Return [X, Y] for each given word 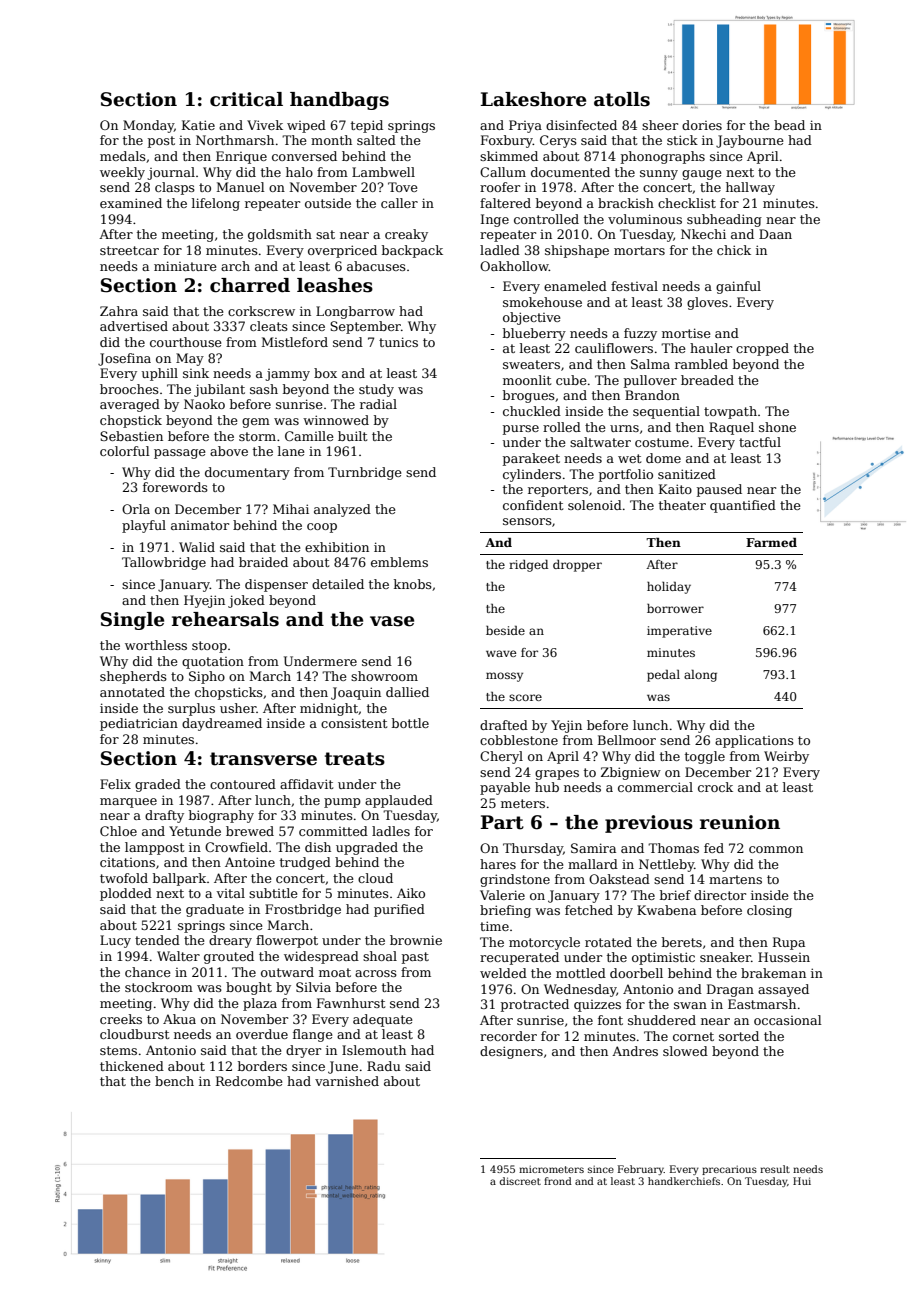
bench [174, 1081]
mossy [504, 677]
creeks [121, 1019]
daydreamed [222, 724]
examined [131, 203]
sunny [659, 175]
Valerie [502, 895]
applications [754, 741]
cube [571, 380]
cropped [762, 349]
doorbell [636, 973]
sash [264, 389]
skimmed [509, 156]
